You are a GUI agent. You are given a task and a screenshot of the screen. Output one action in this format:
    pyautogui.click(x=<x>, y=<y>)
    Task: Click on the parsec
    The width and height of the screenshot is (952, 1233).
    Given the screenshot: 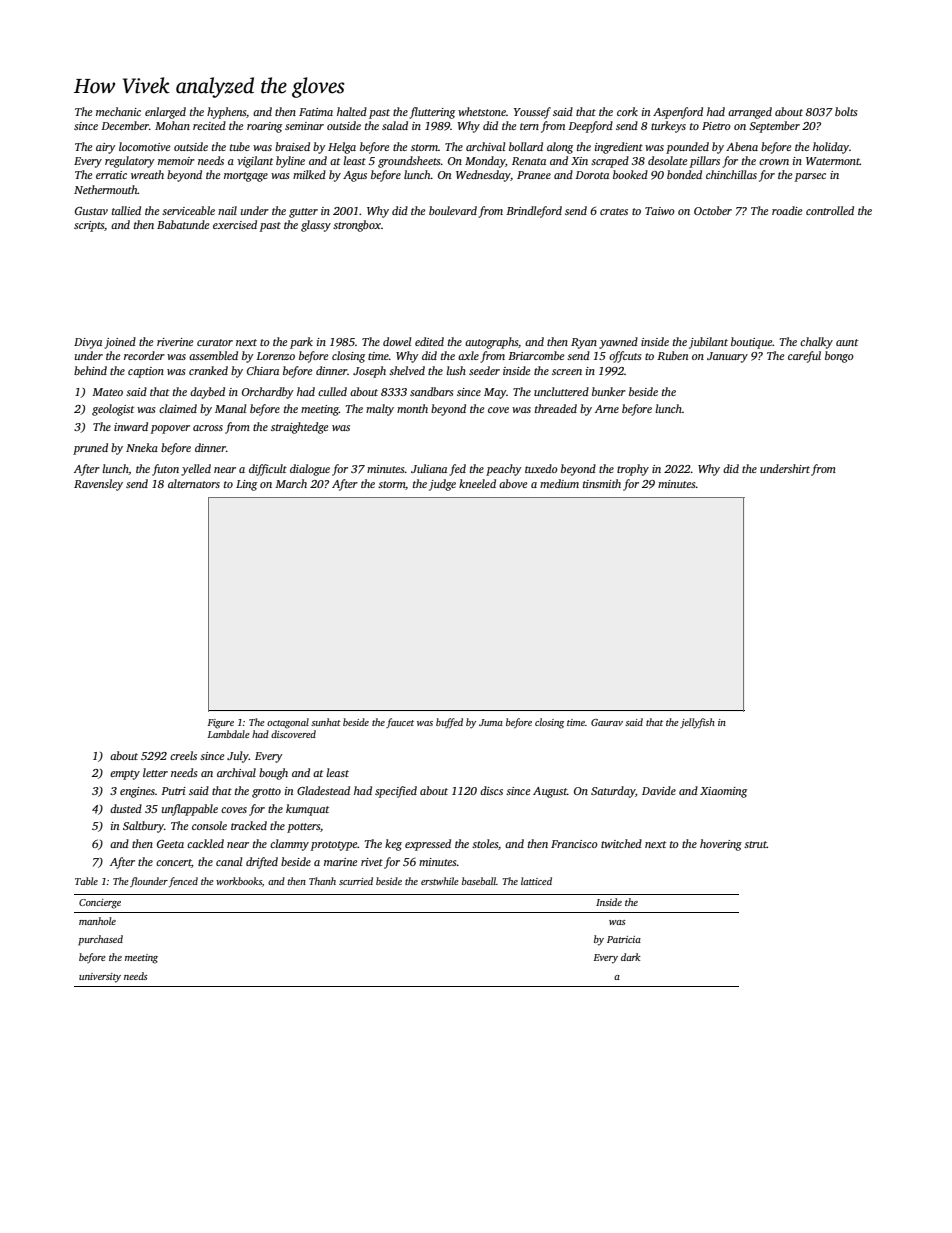 What is the action you would take?
    pyautogui.click(x=810, y=177)
